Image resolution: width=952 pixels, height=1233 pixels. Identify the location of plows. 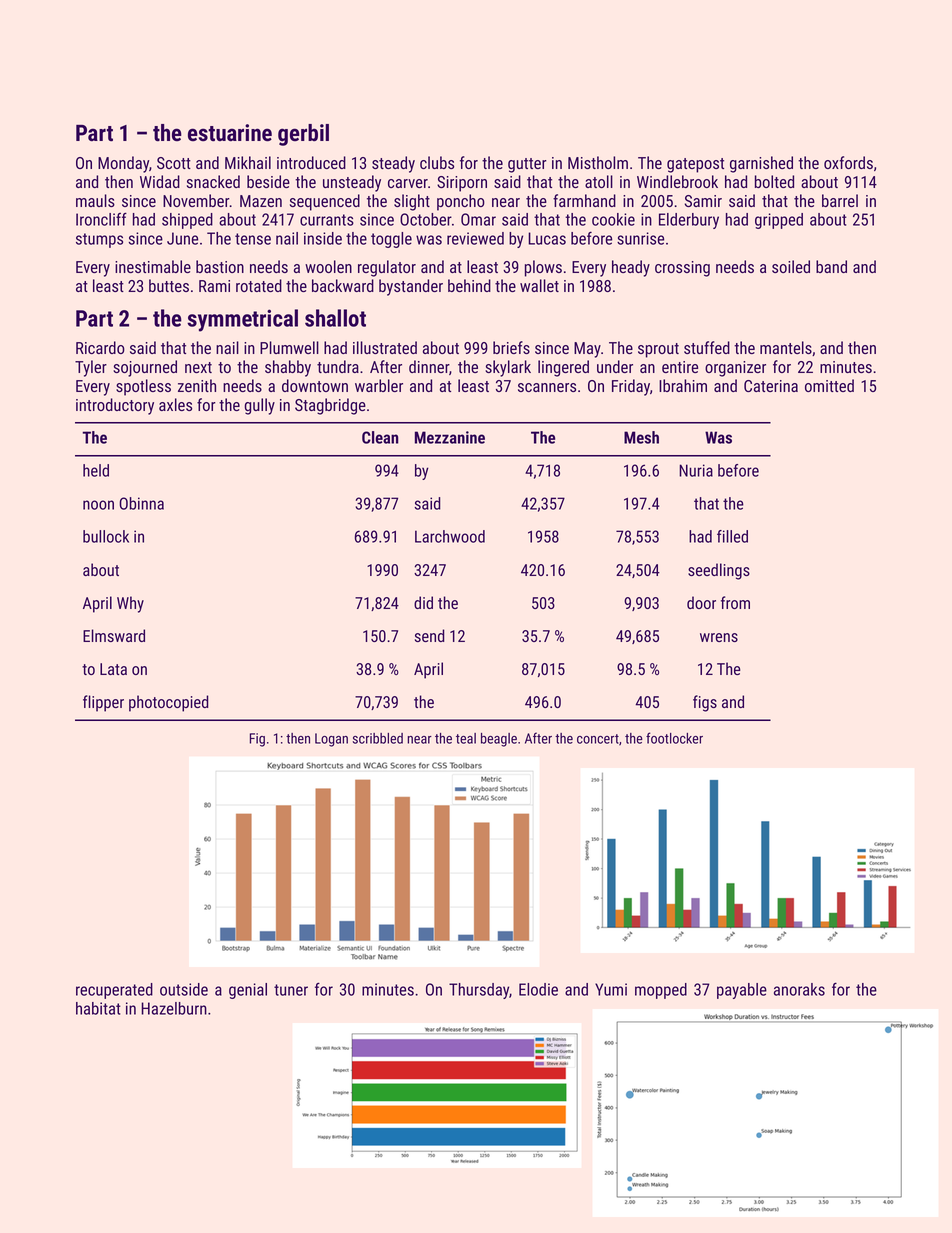
(543, 268).
